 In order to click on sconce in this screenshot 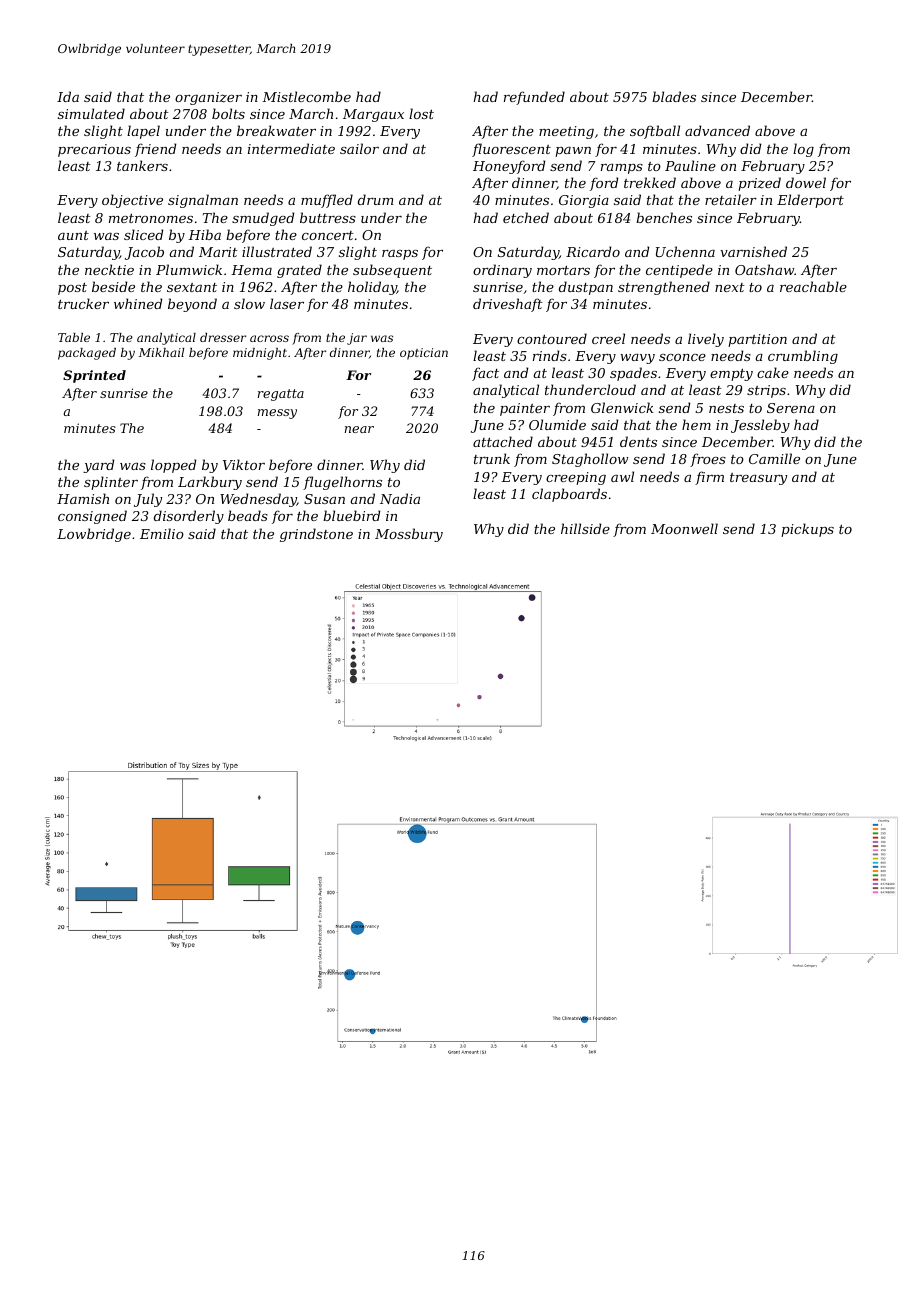, I will do `click(682, 357)`.
